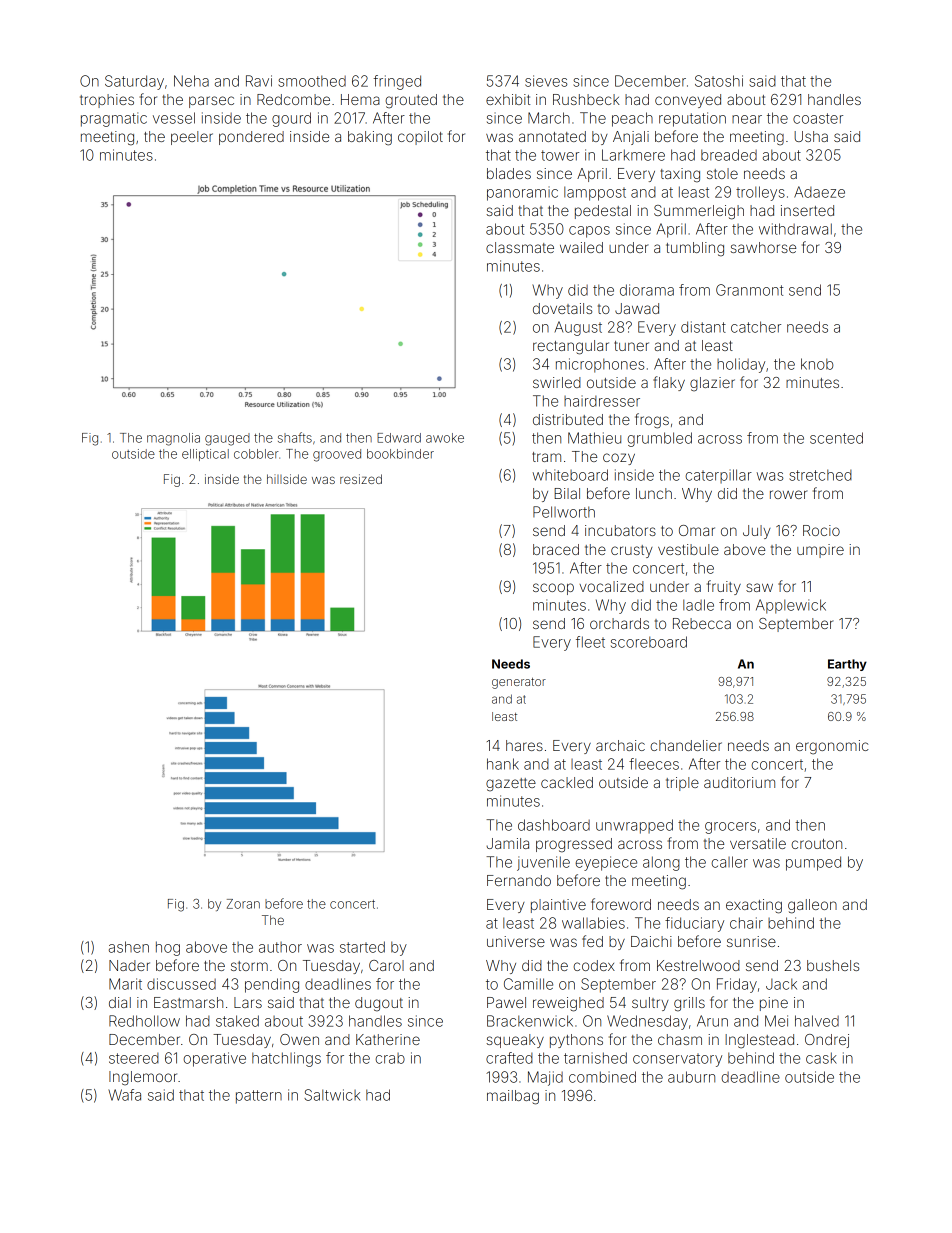  Describe the element at coordinates (507, 843) in the page. I see `Jamila` at that location.
